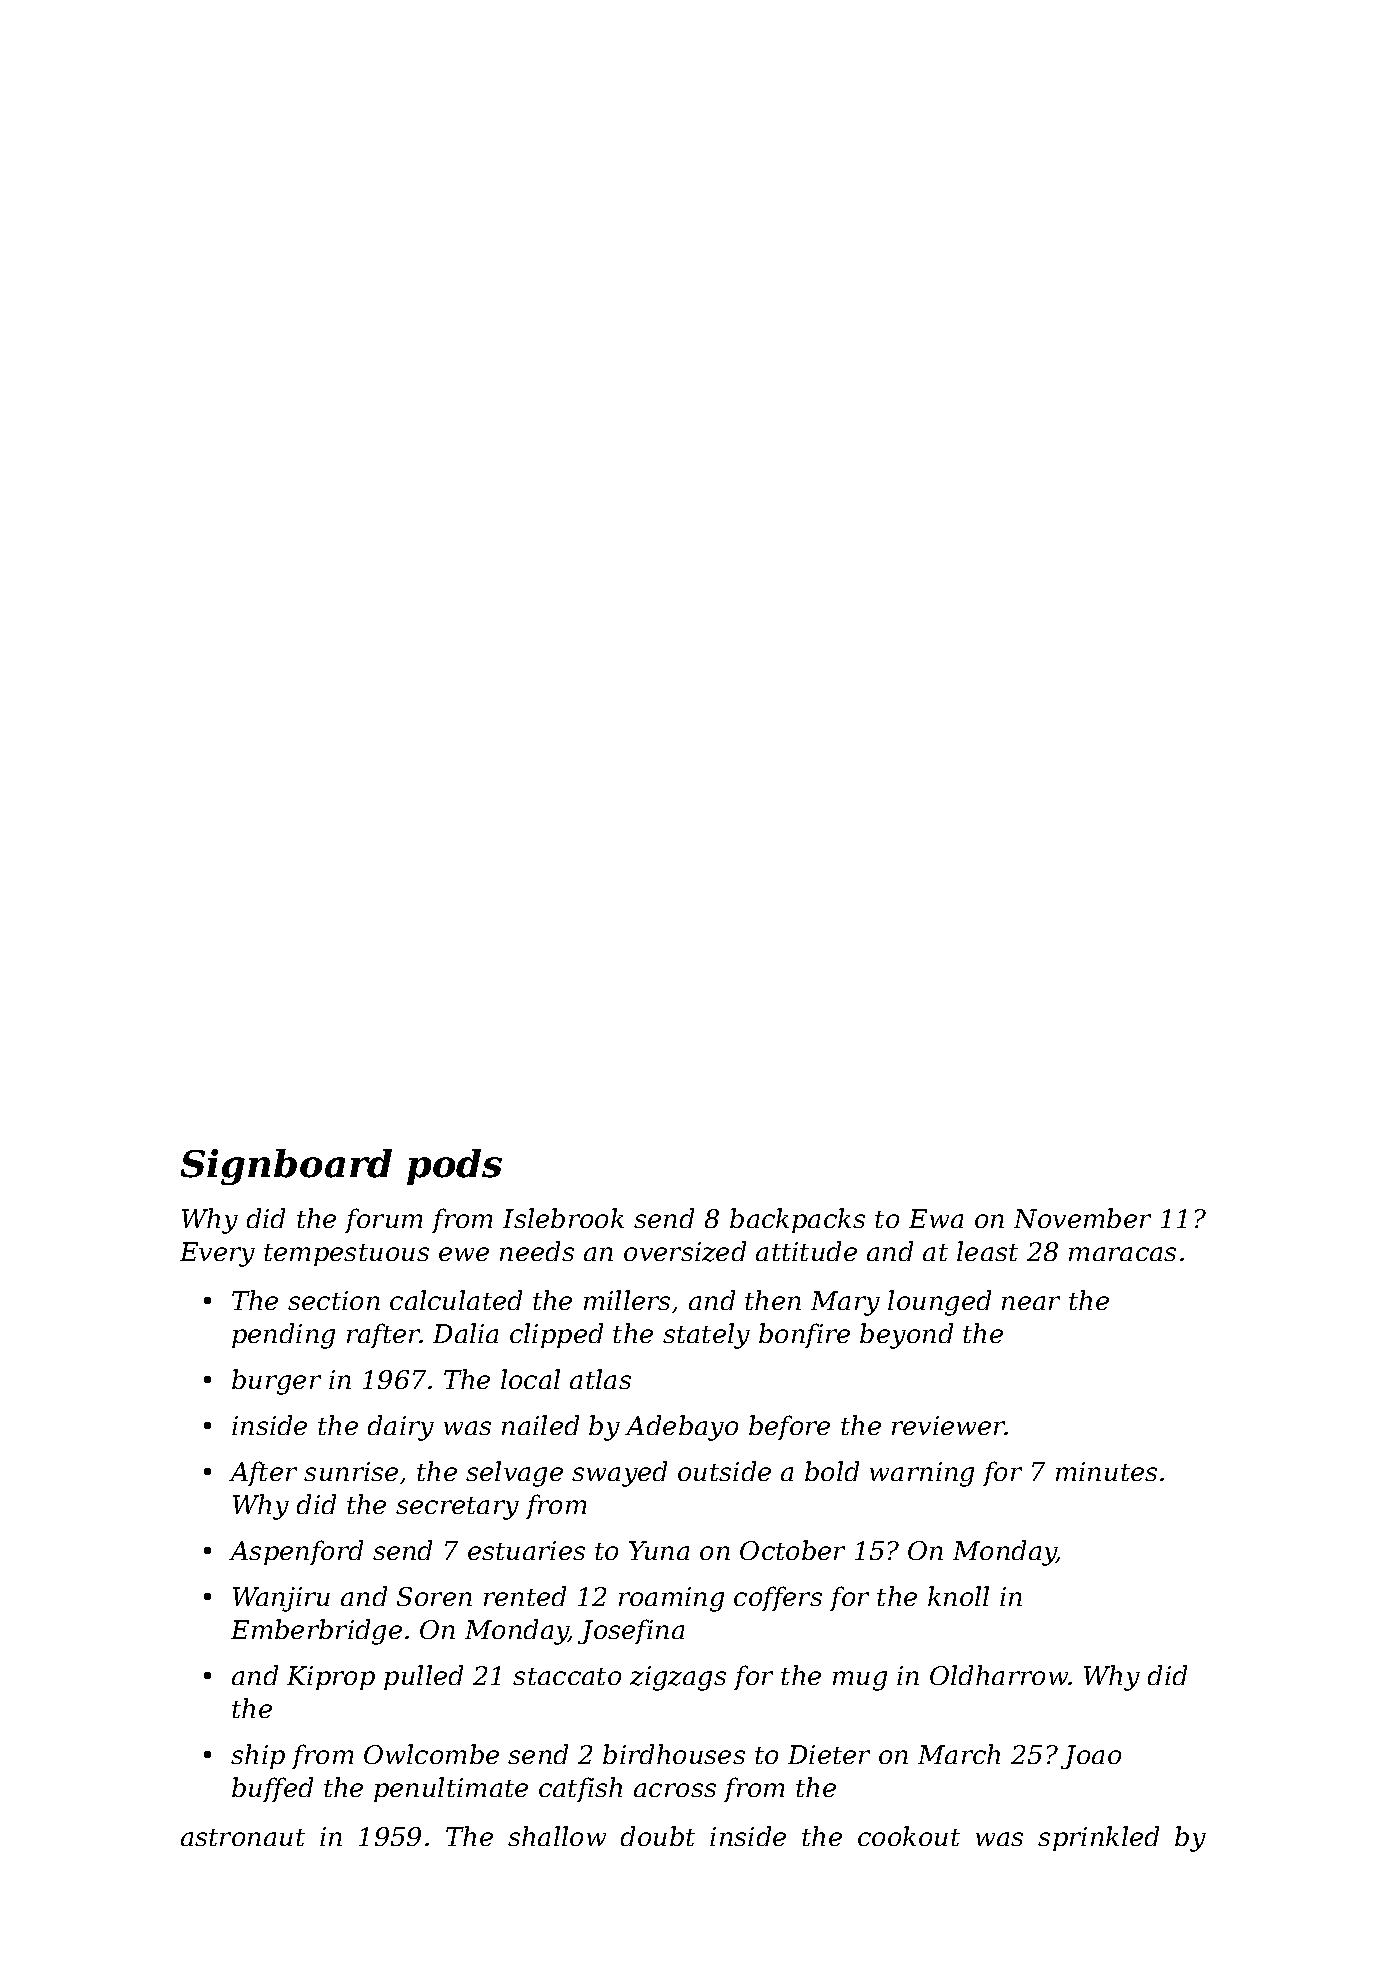 The image size is (1386, 1969). What do you see at coordinates (286, 1167) in the screenshot?
I see `Signboard` at bounding box center [286, 1167].
